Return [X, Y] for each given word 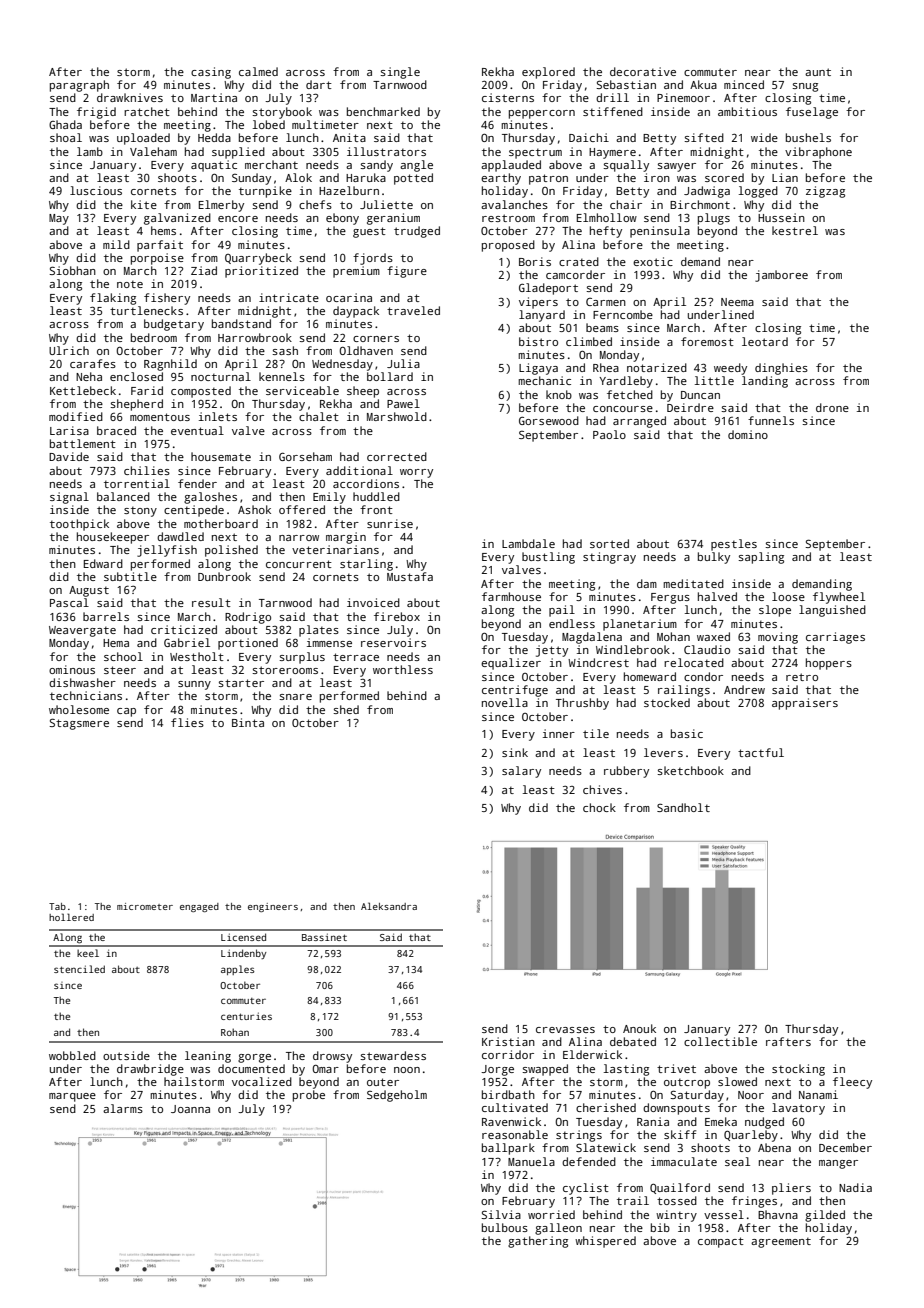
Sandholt [683, 807]
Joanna [190, 1109]
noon [407, 1070]
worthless [403, 669]
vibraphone [818, 153]
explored [548, 73]
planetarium [640, 625]
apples [237, 970]
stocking [798, 1070]
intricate [289, 297]
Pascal [69, 602]
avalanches [514, 204]
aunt [818, 72]
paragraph [79, 86]
